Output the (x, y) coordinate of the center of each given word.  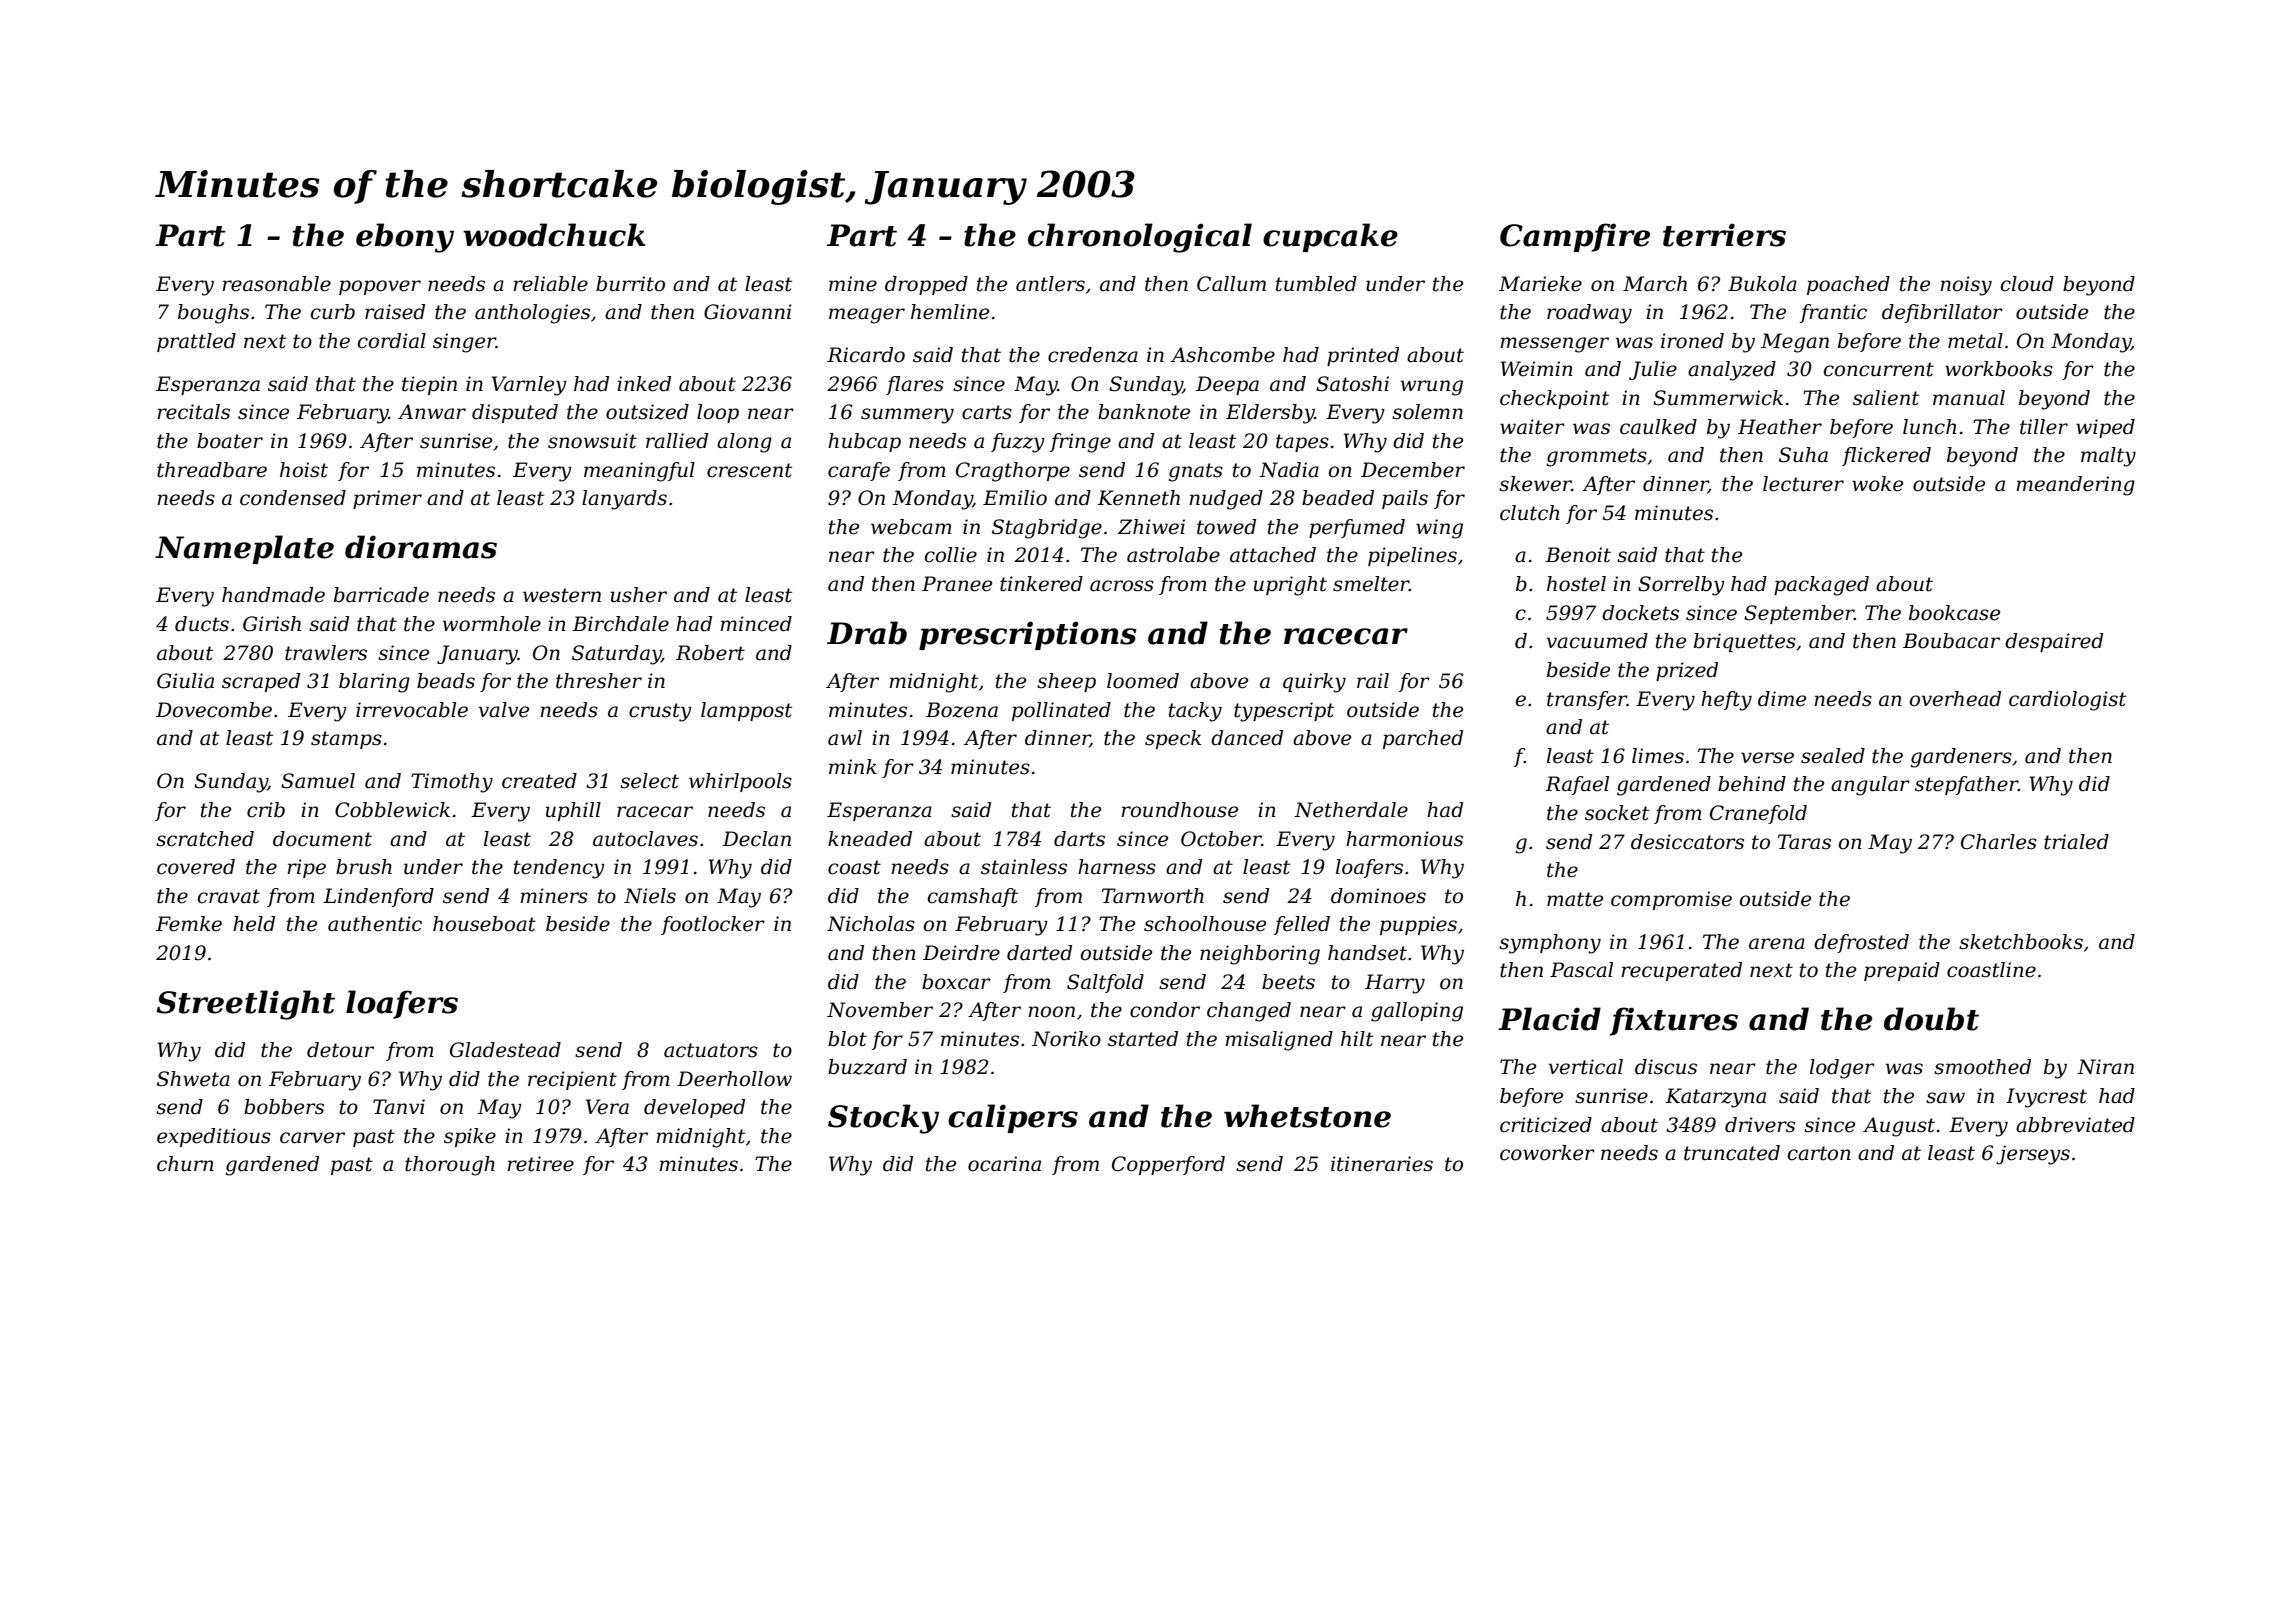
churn (185, 1164)
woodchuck (554, 235)
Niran (2105, 1067)
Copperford (1168, 1165)
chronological (1140, 238)
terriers (1724, 235)
